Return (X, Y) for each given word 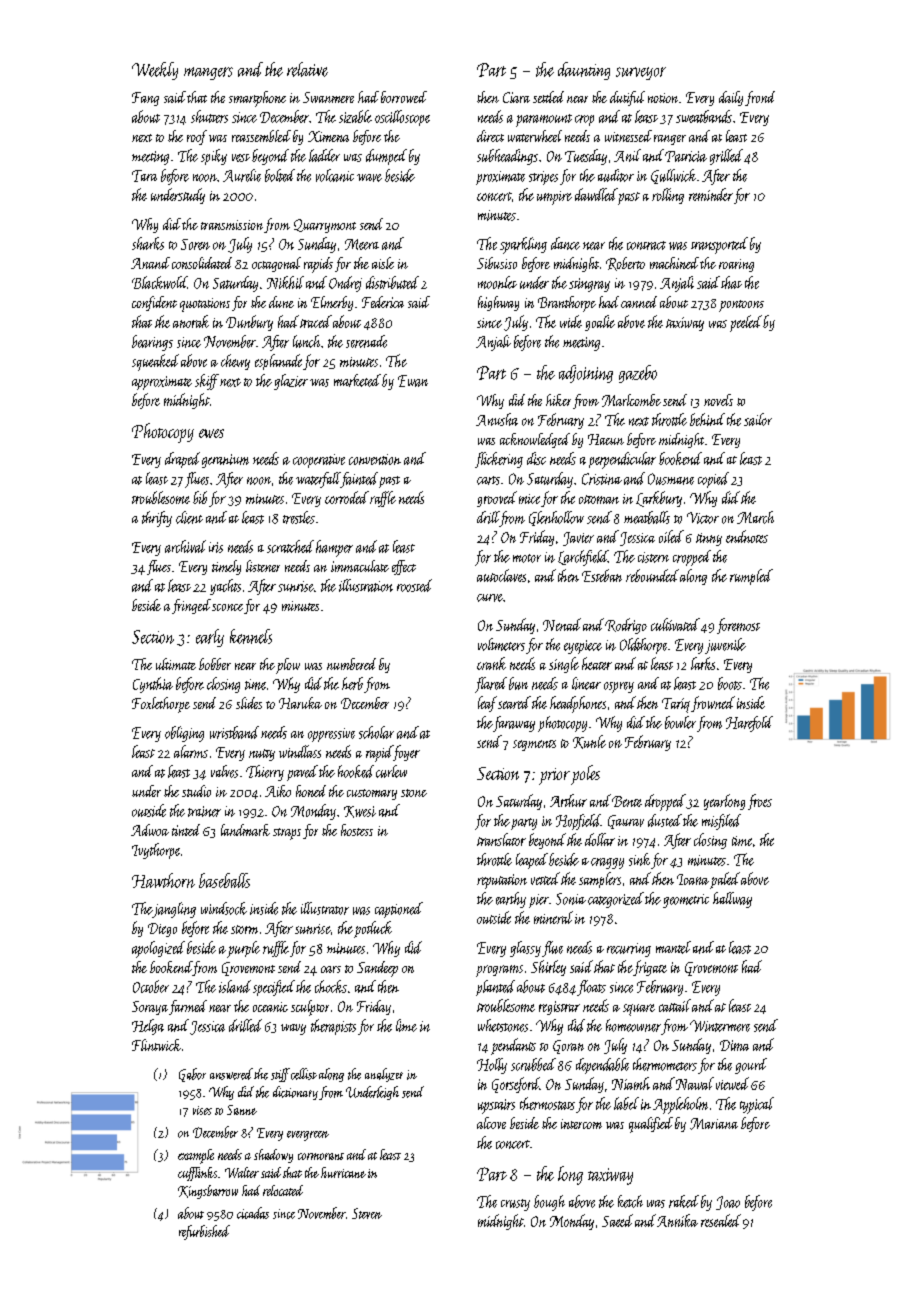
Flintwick (156, 1045)
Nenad (562, 624)
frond (760, 98)
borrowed (404, 97)
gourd (751, 1066)
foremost (738, 626)
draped (182, 460)
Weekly (155, 71)
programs (499, 971)
